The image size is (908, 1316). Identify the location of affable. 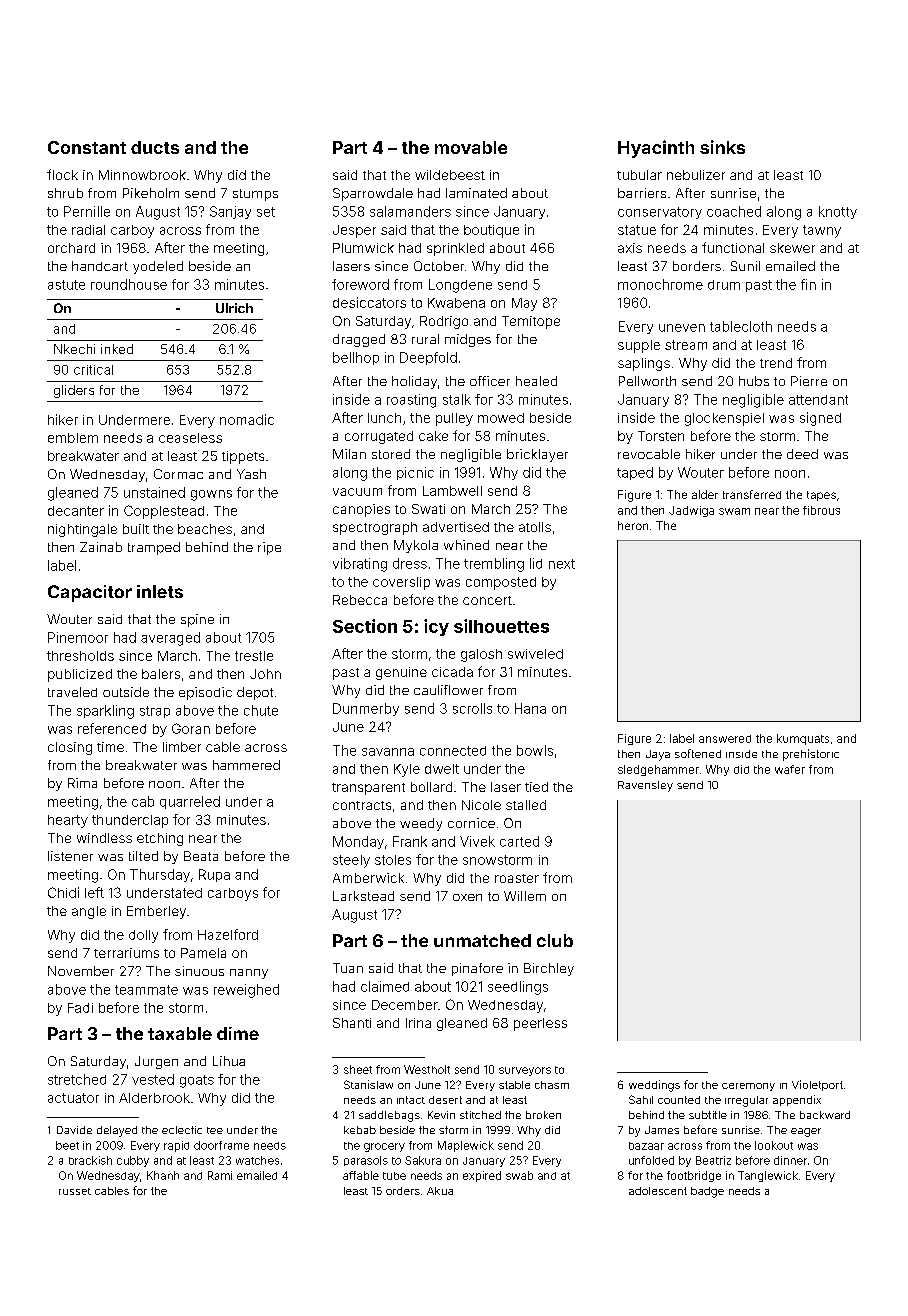
(361, 1175).
